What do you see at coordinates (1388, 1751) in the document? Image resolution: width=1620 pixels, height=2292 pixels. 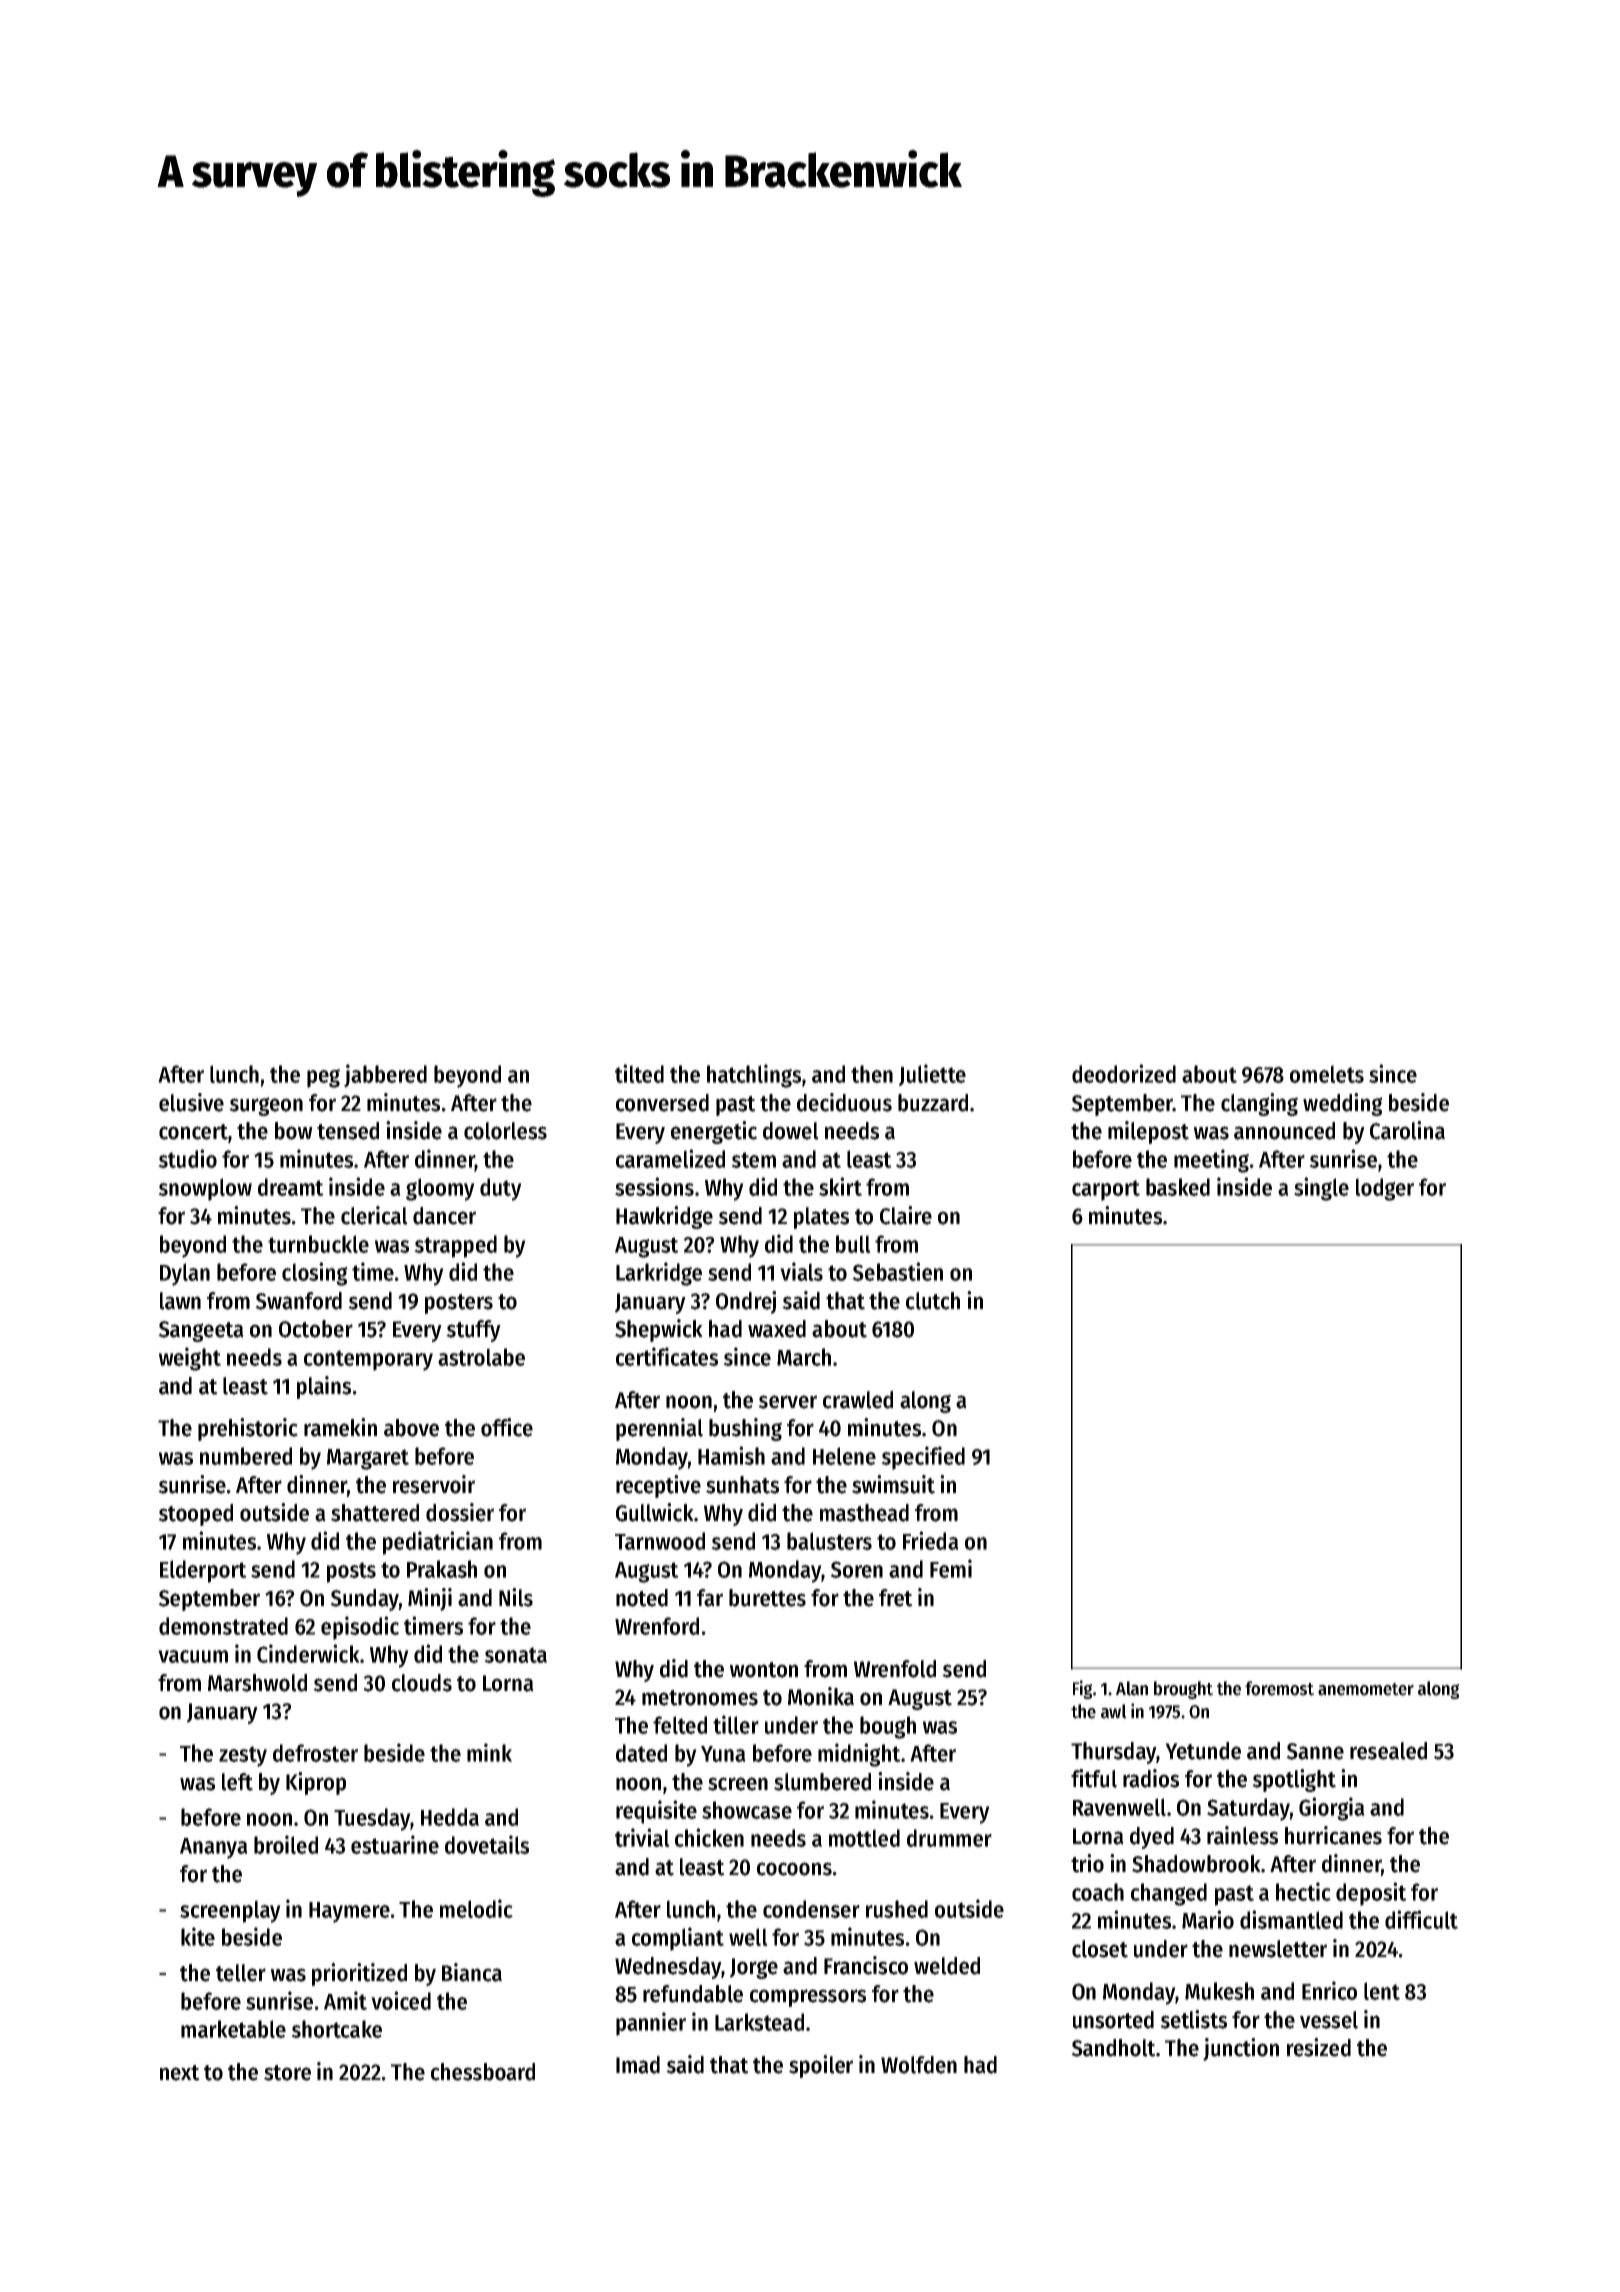 I see `resealed` at bounding box center [1388, 1751].
